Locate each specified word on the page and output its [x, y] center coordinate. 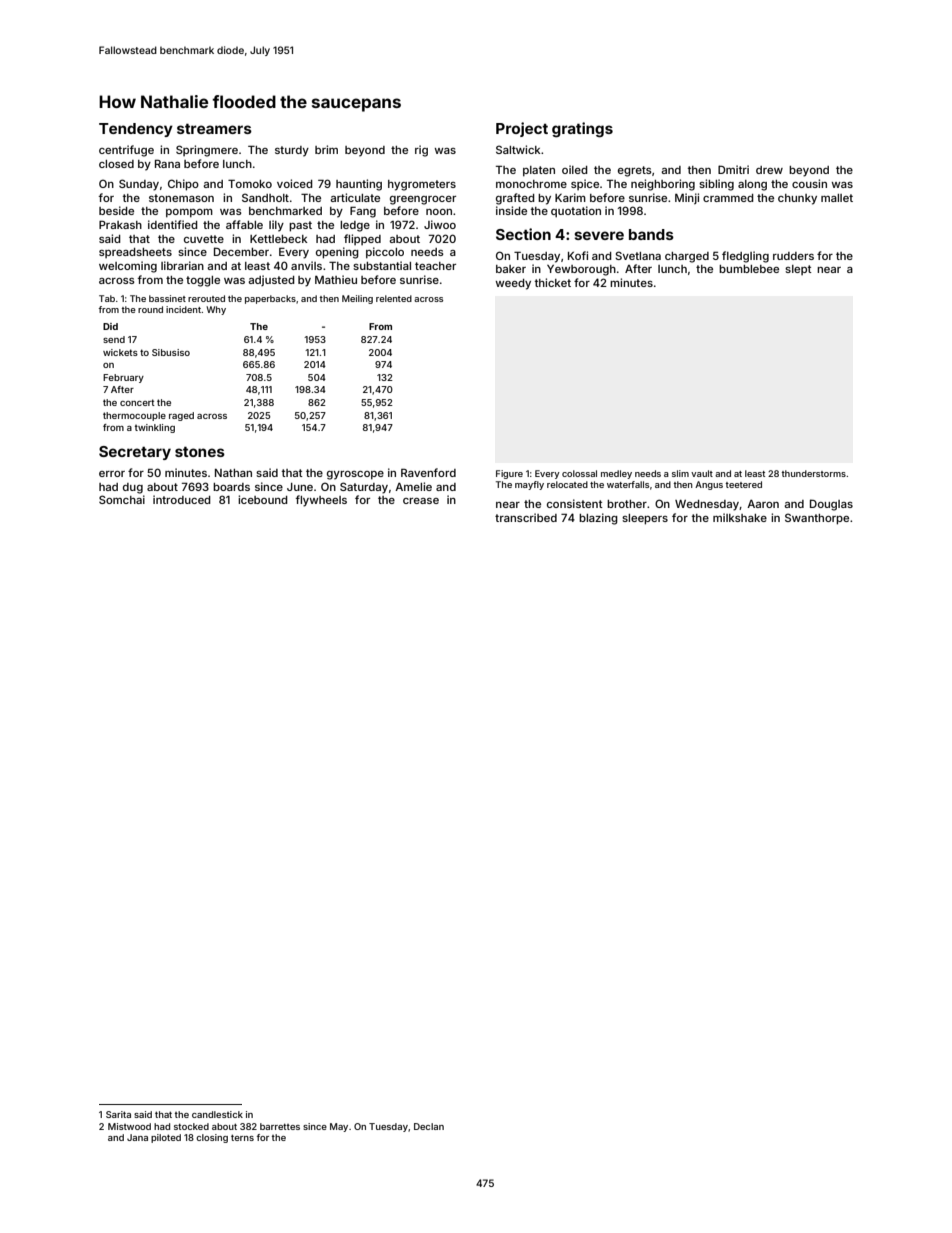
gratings [582, 130]
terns [242, 1137]
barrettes [280, 1126]
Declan [429, 1126]
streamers [214, 129]
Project [522, 129]
